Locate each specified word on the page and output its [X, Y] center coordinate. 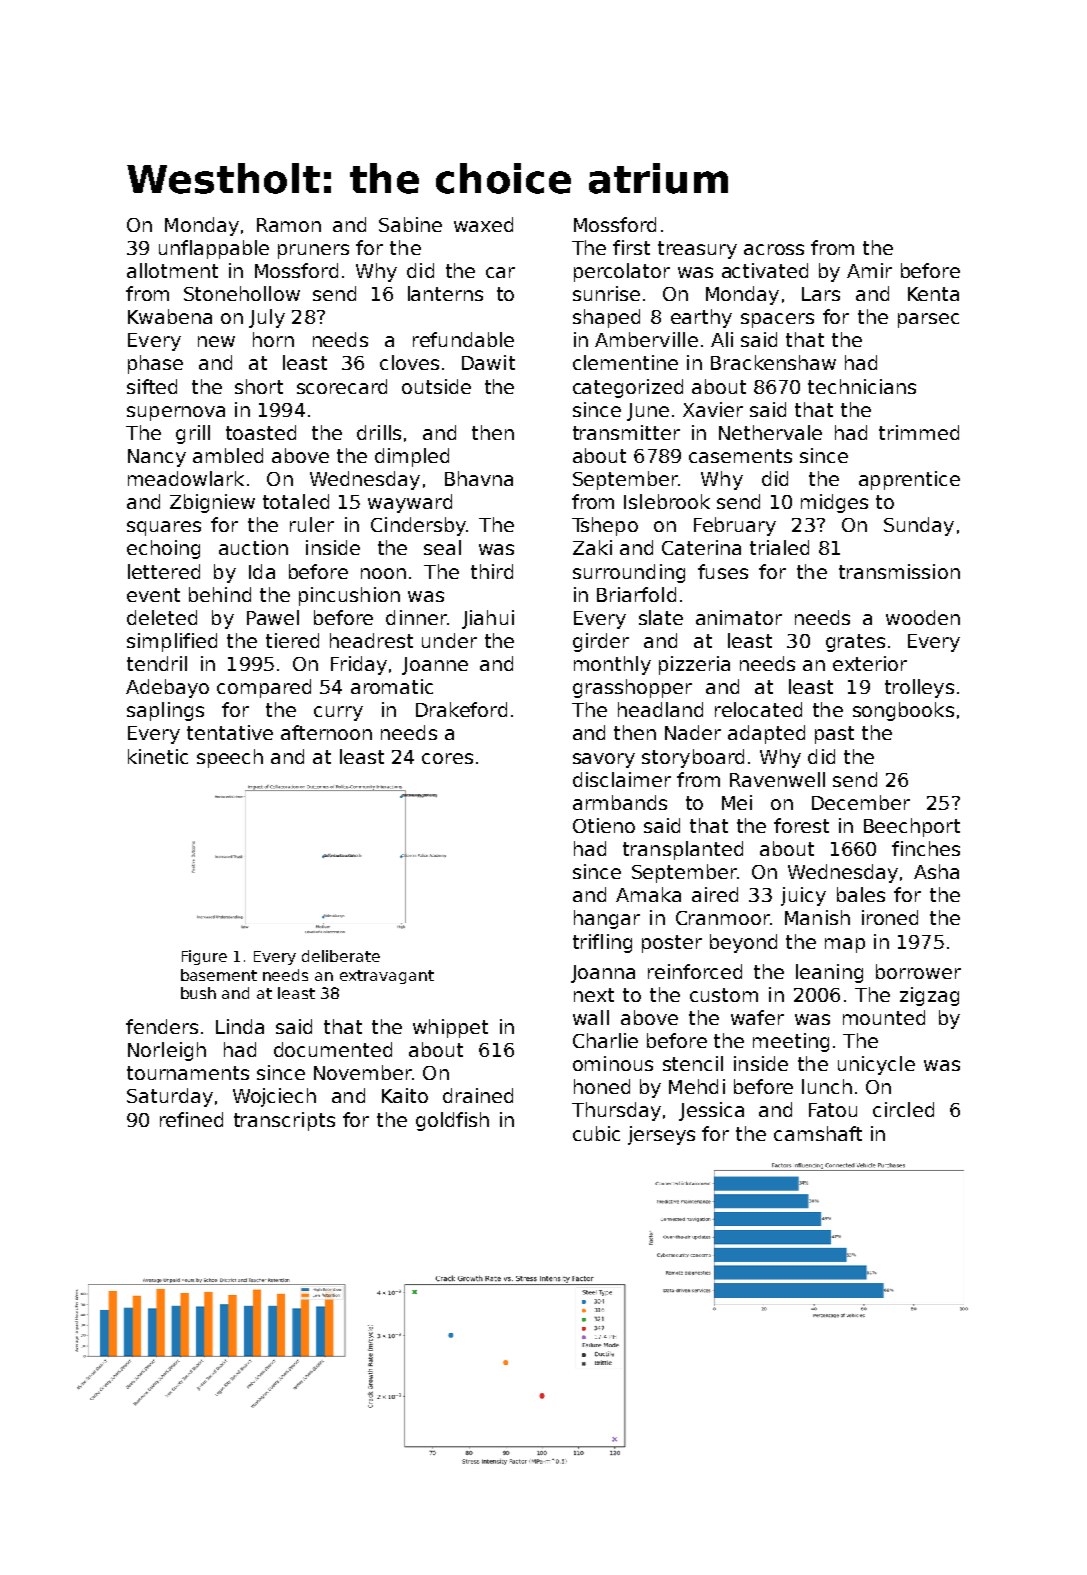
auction [253, 547]
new [216, 341]
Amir [869, 270]
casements [740, 456]
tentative [230, 732]
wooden [923, 617]
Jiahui [488, 619]
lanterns [445, 293]
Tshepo [605, 526]
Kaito [405, 1095]
